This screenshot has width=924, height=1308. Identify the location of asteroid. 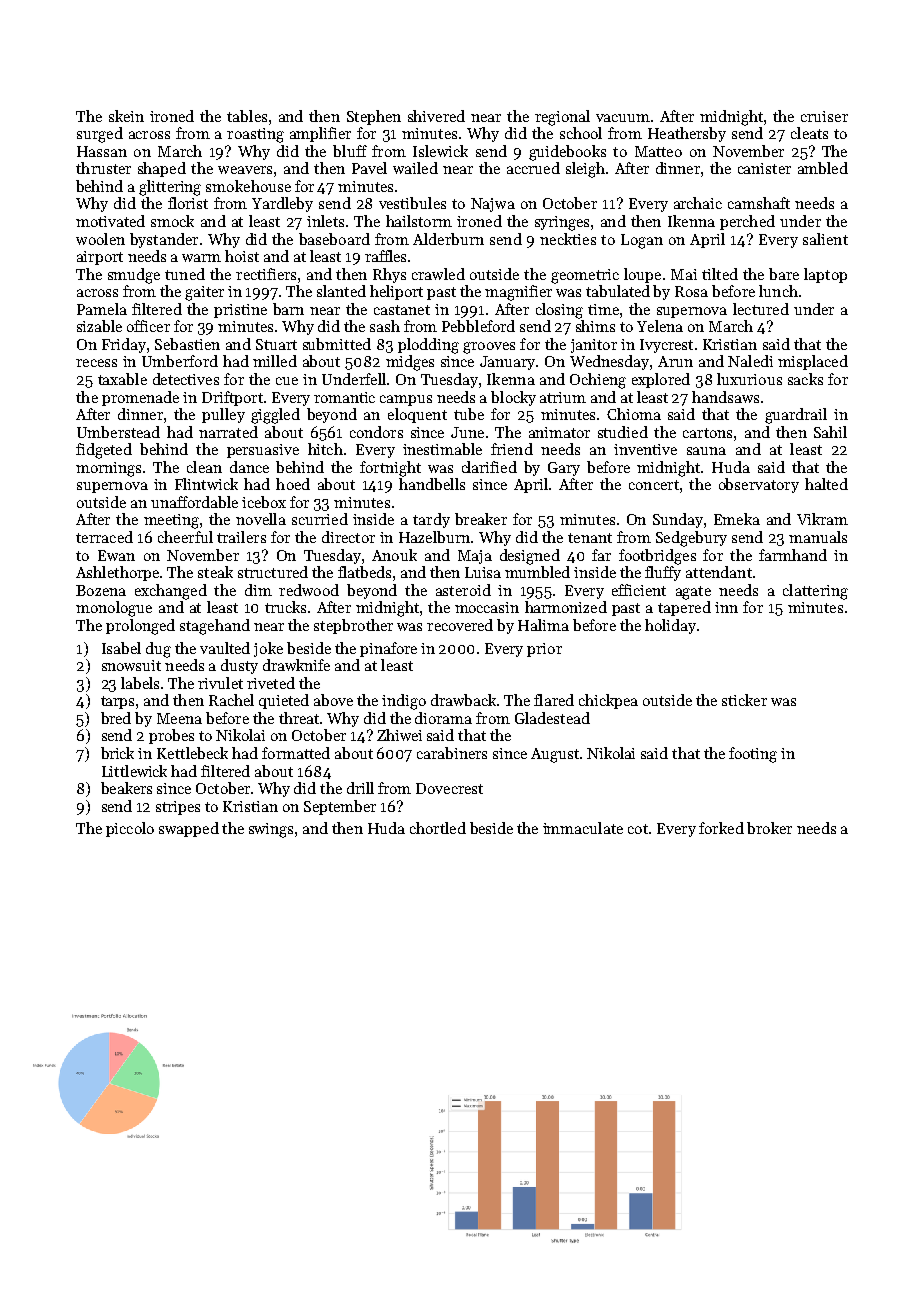
(463, 590).
